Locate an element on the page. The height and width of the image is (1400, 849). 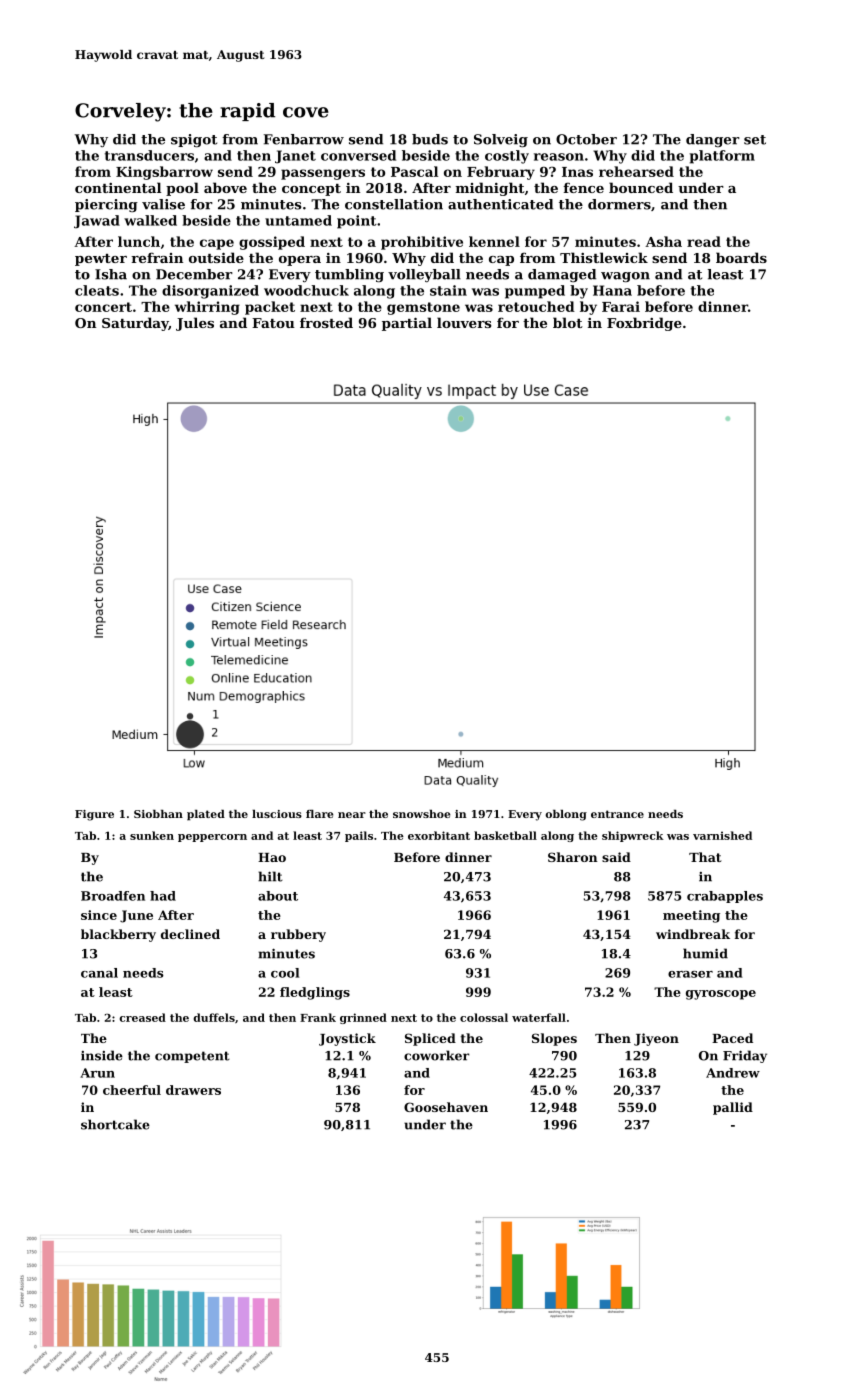
louvers is located at coordinates (464, 322).
